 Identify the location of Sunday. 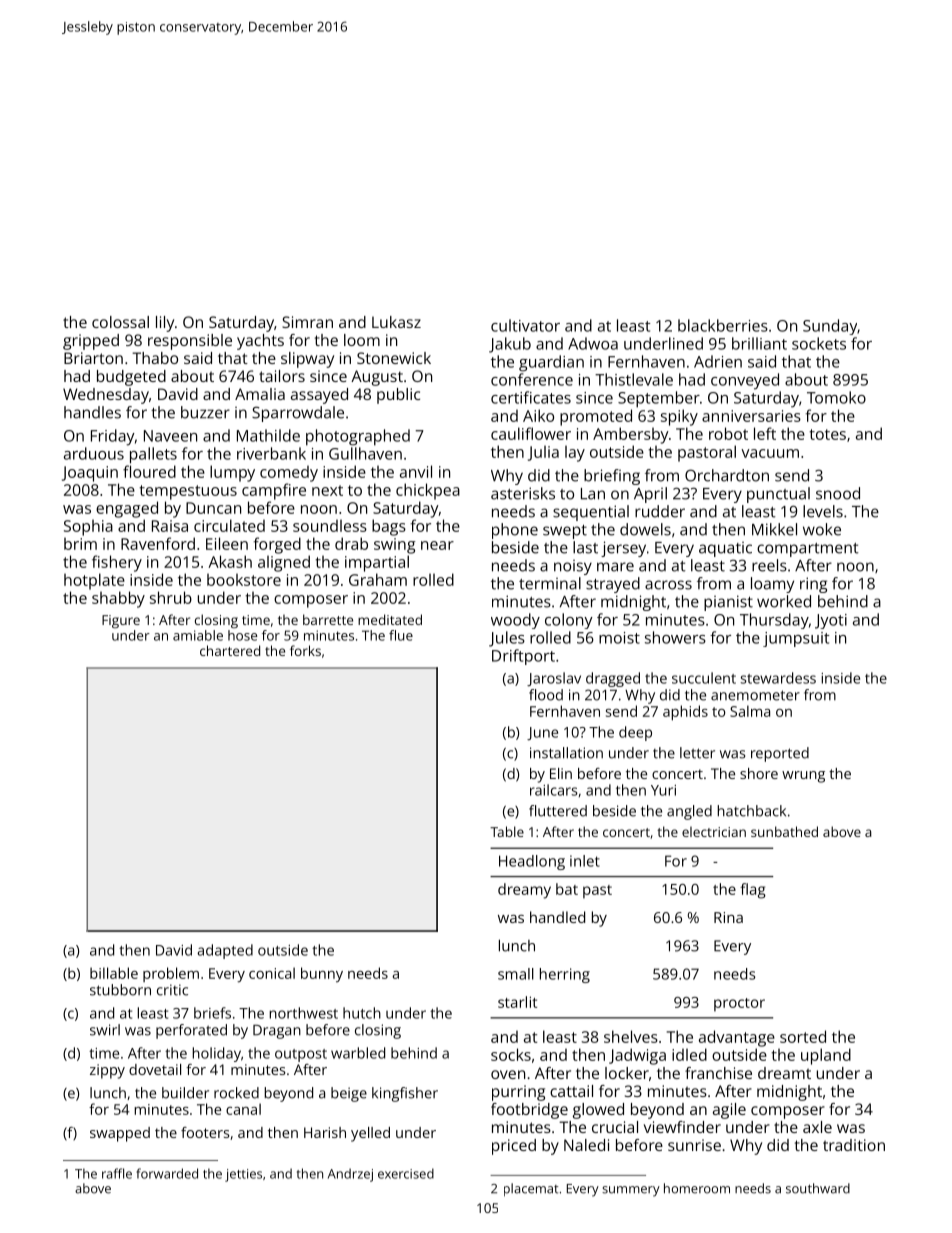
(830, 327).
